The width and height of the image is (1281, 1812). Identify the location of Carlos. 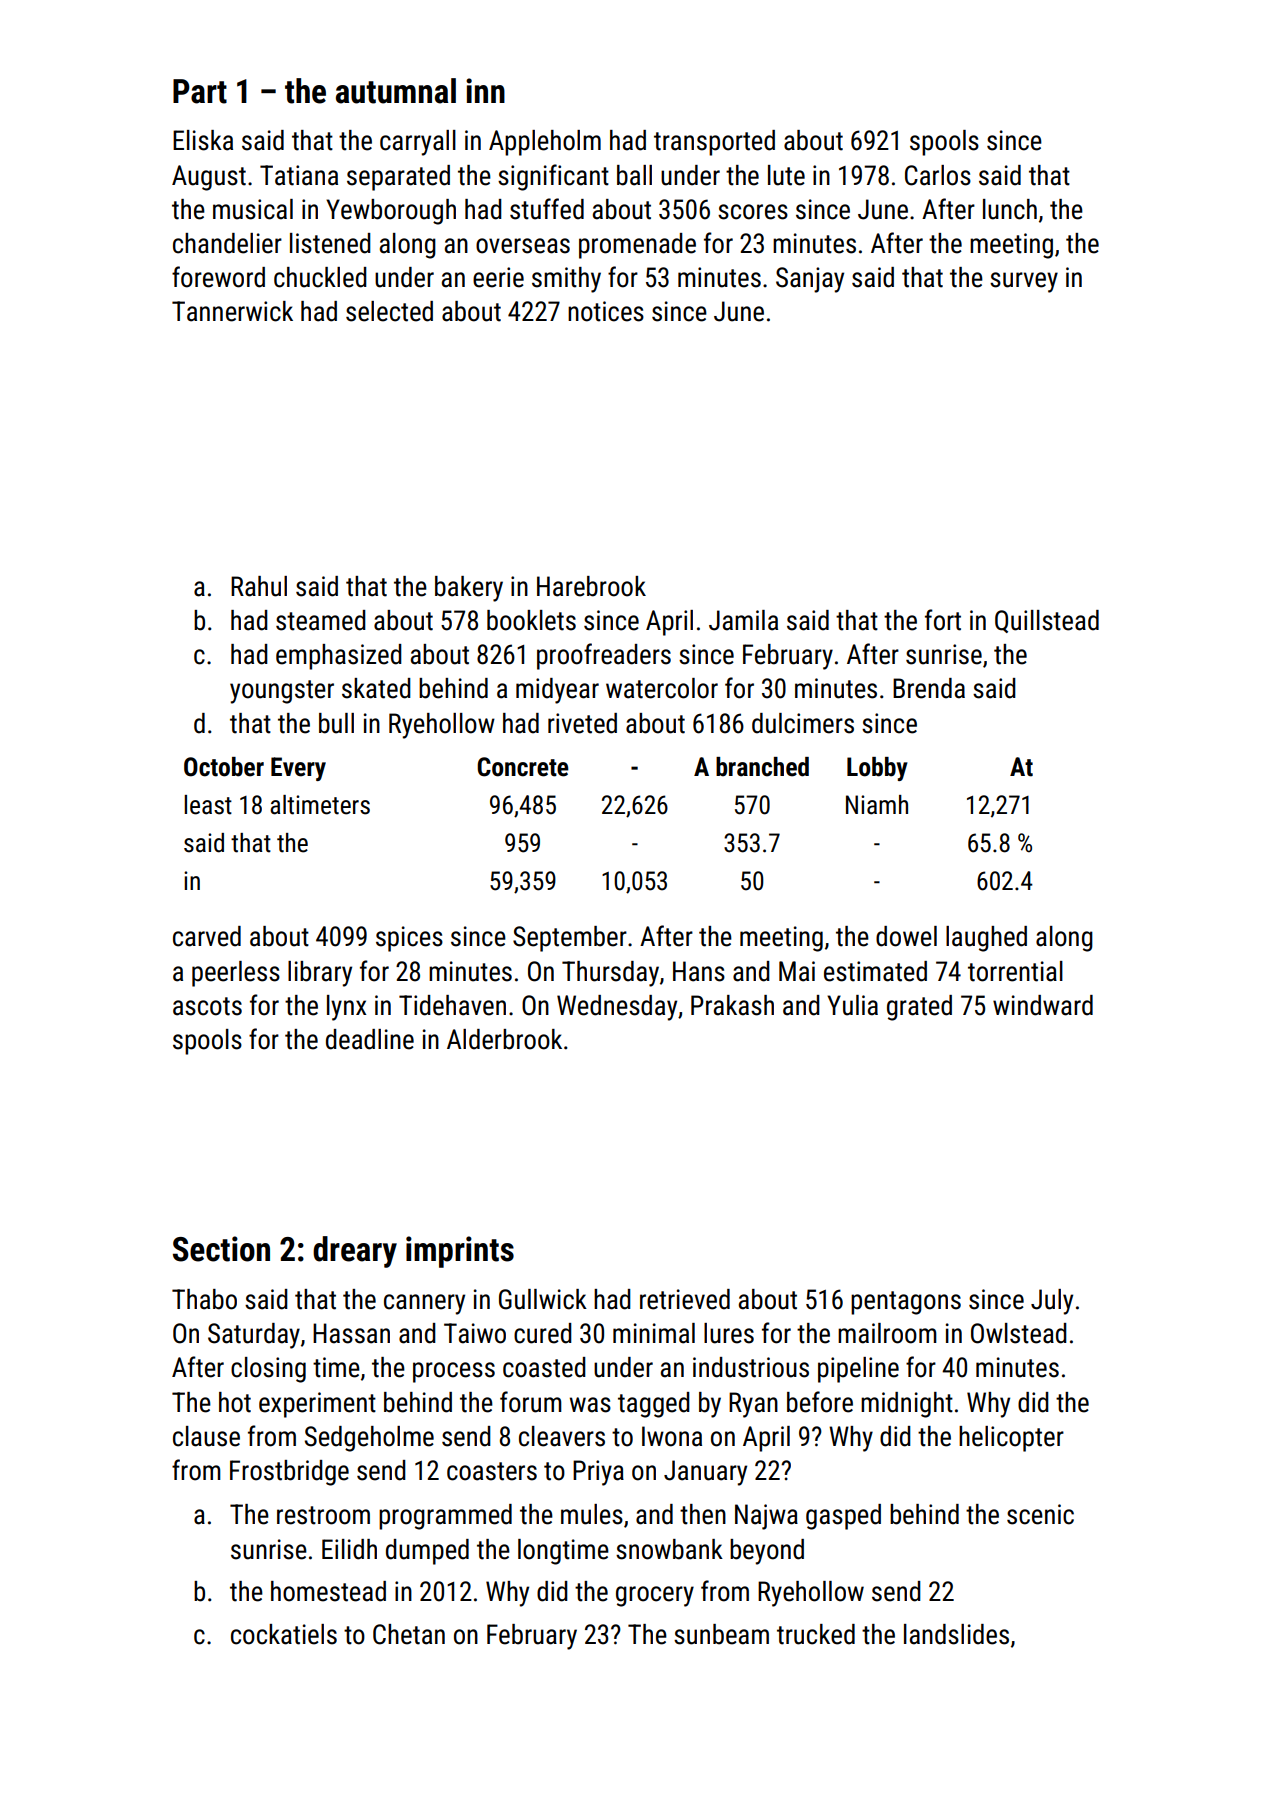
(938, 175).
